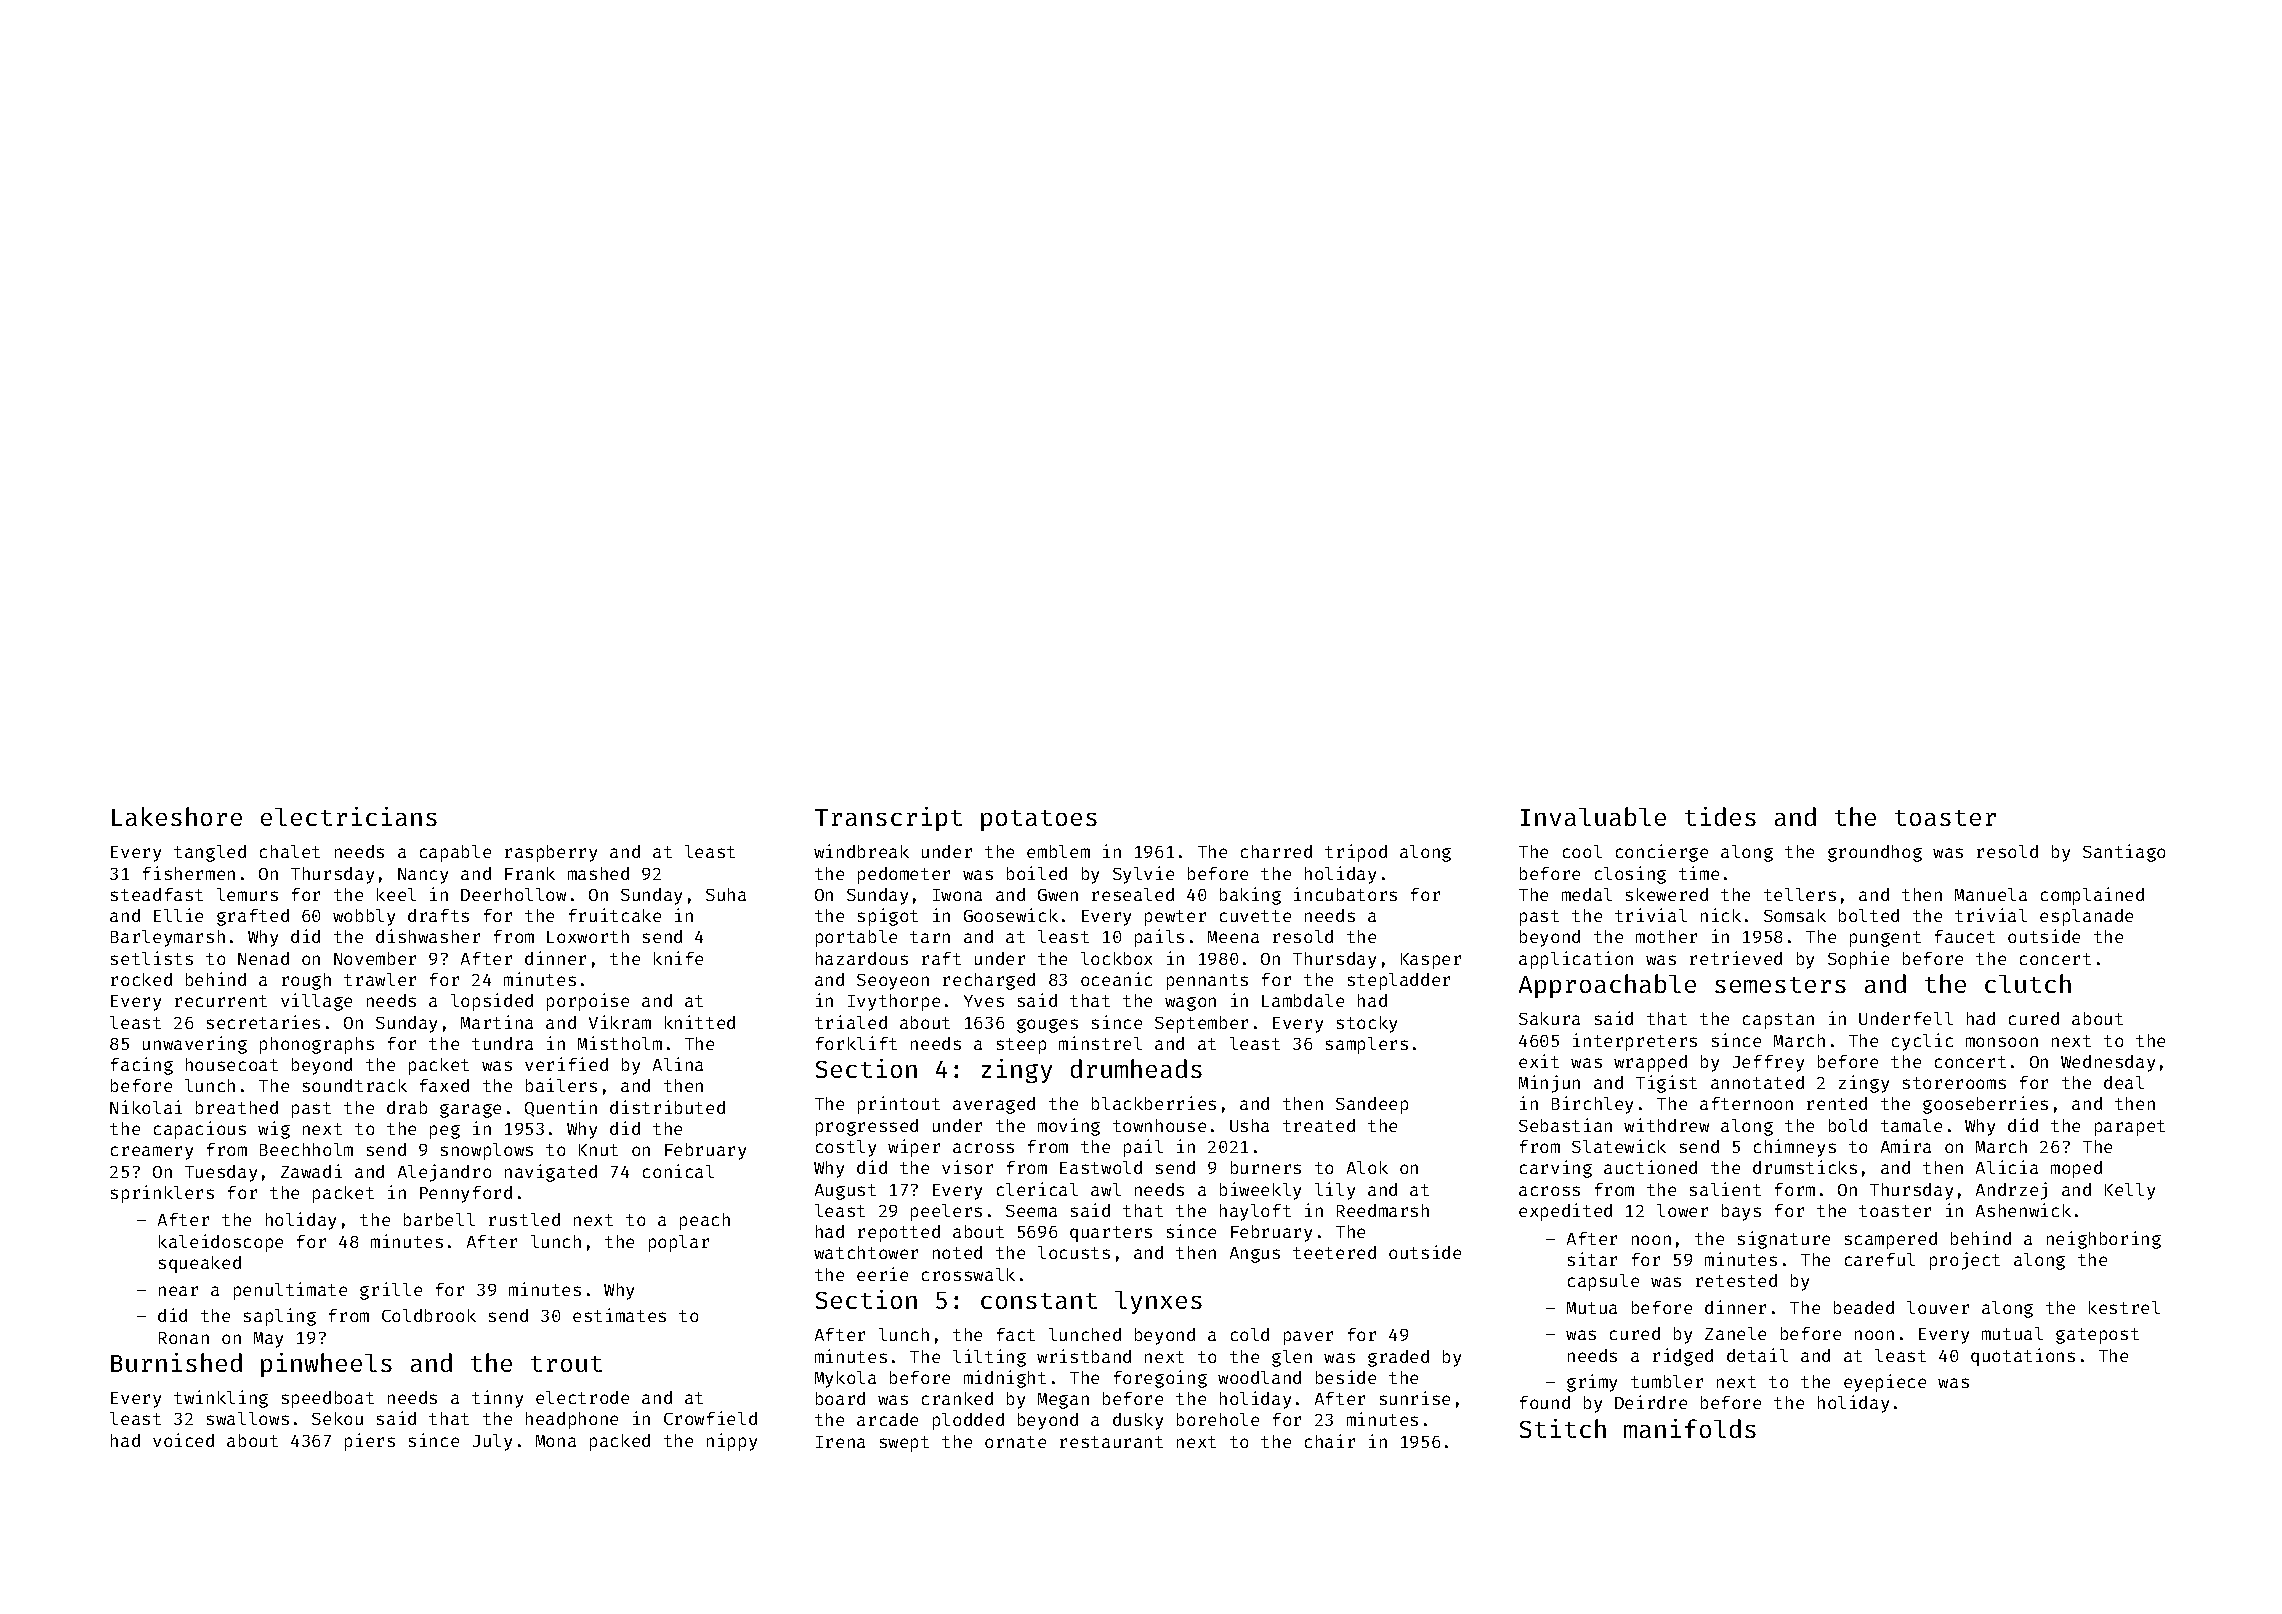  I want to click on chalet, so click(290, 851).
